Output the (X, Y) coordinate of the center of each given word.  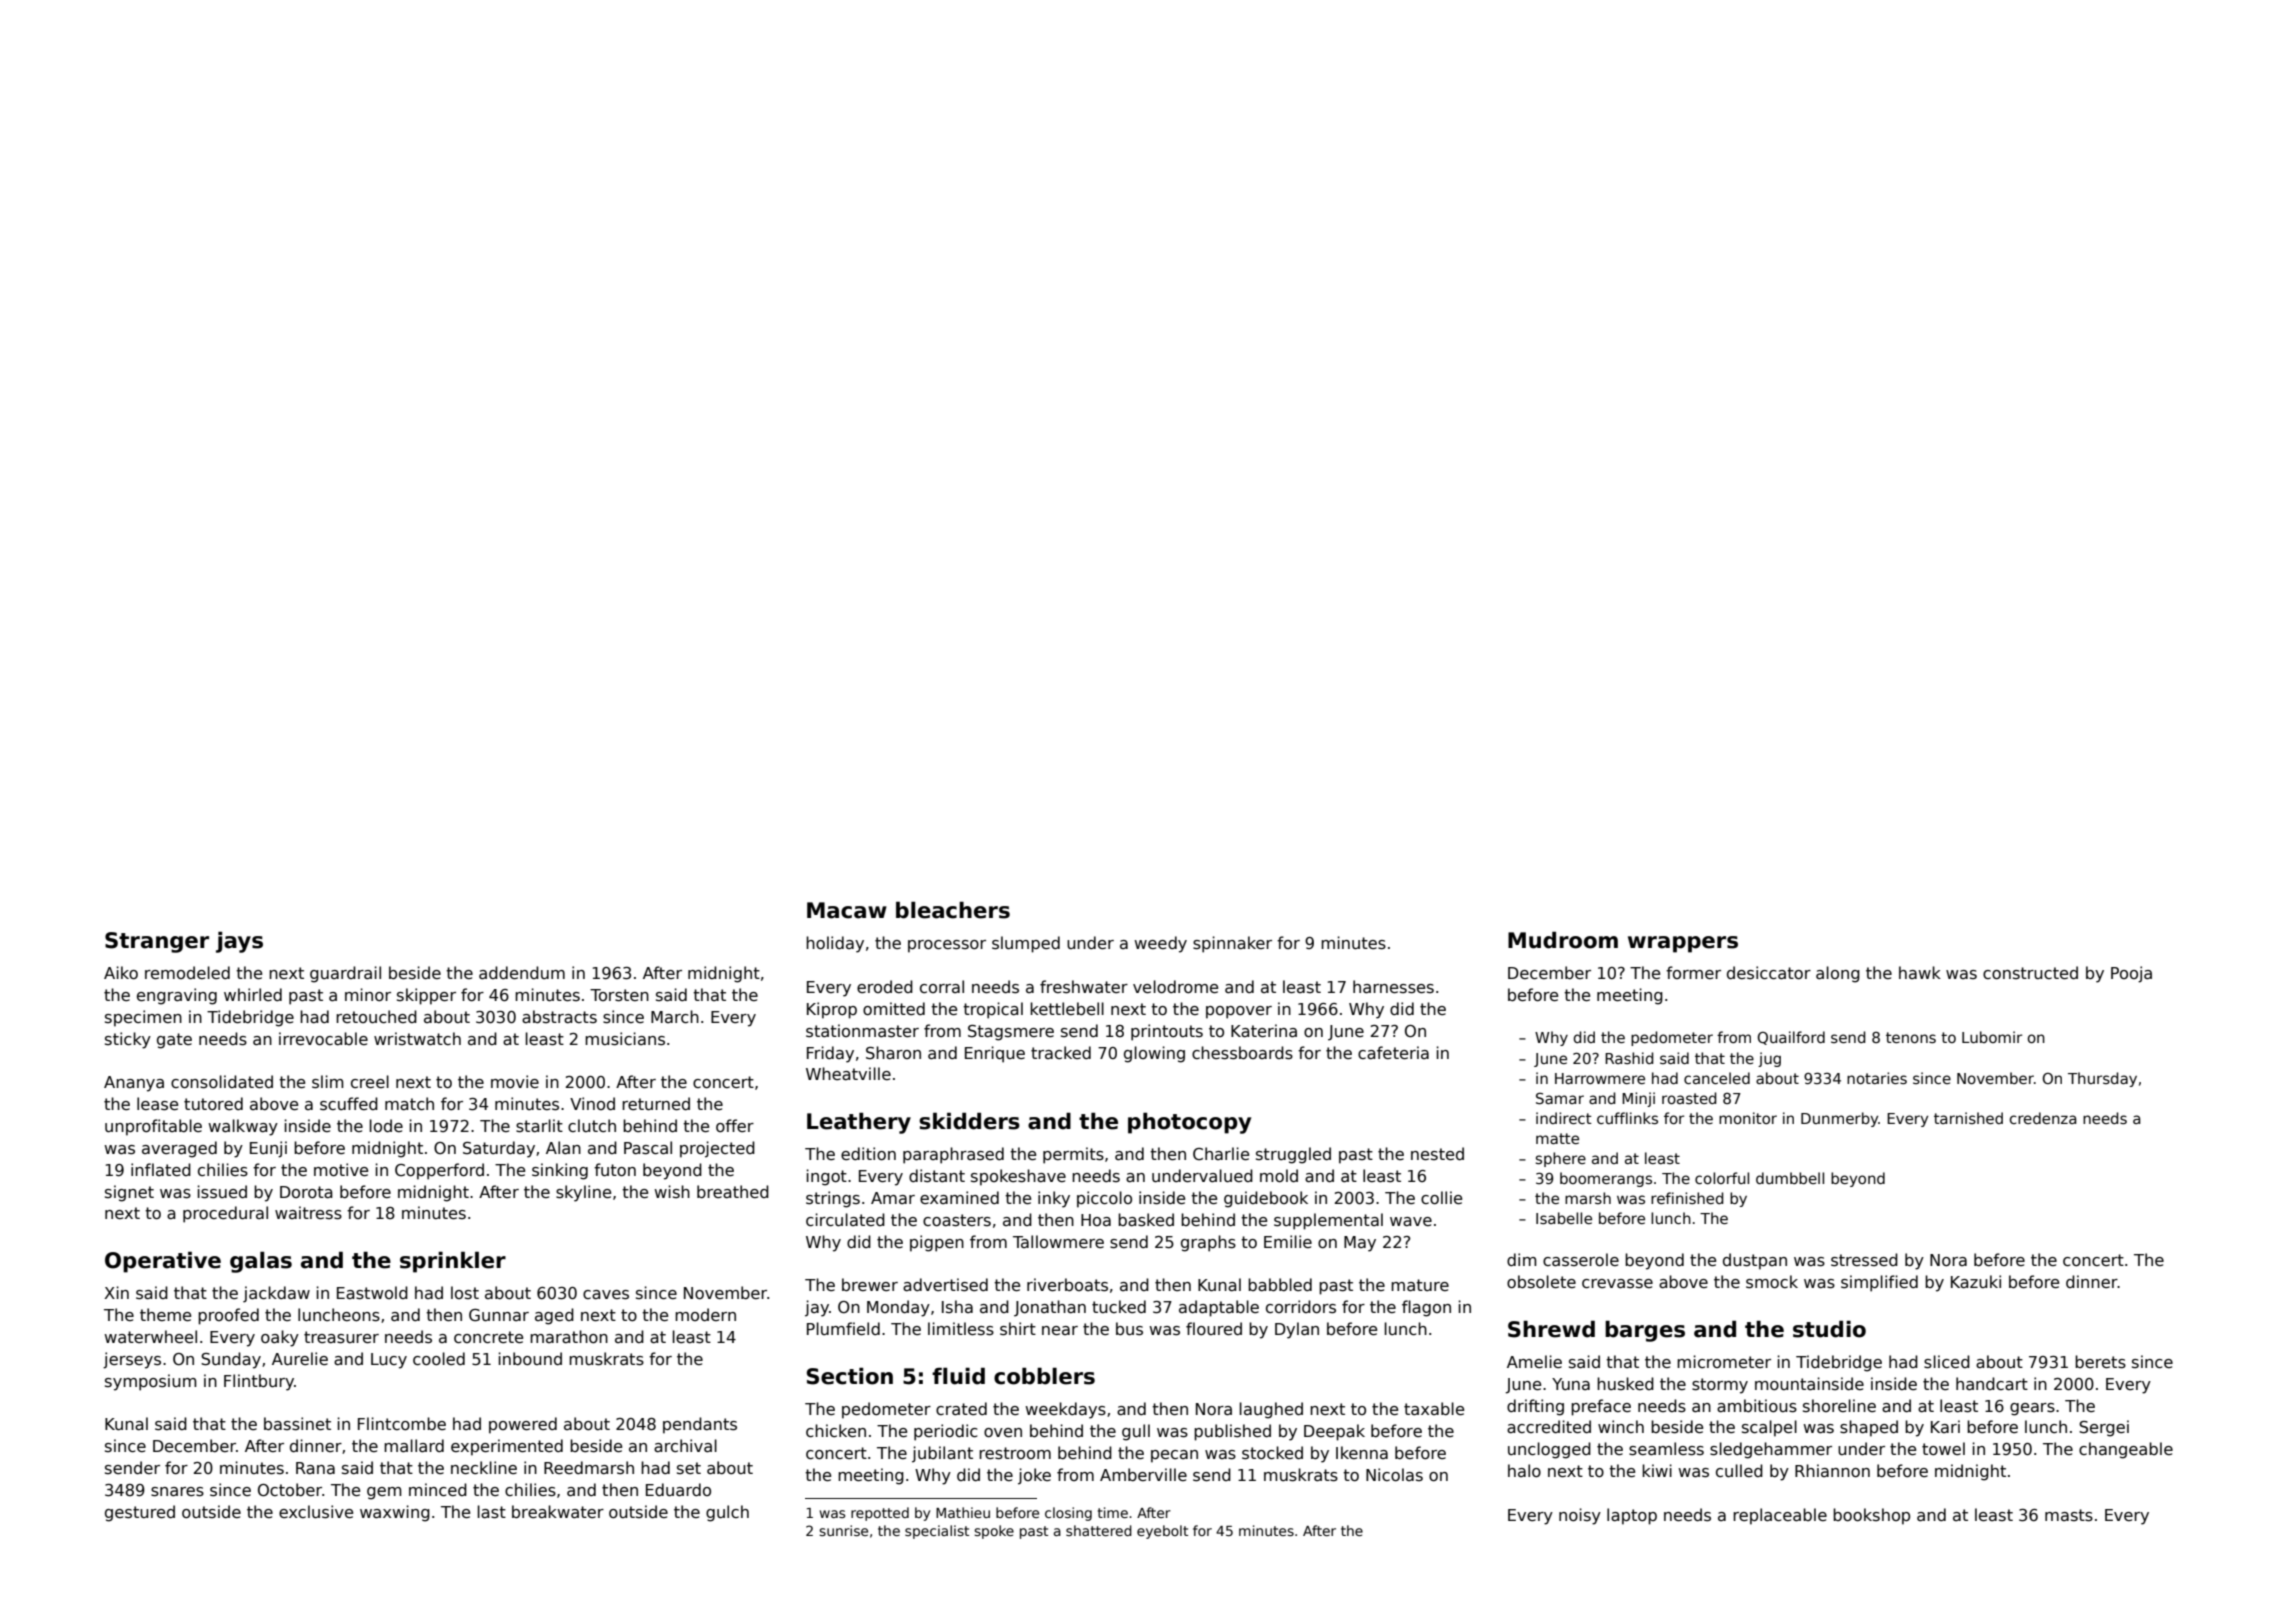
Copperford (439, 1171)
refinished (1687, 1198)
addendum (522, 972)
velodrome (1175, 986)
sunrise (843, 1530)
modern (705, 1314)
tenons (1911, 1037)
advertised (945, 1285)
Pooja (2131, 974)
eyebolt (1162, 1532)
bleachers (953, 910)
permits (1073, 1155)
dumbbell (1790, 1178)
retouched (376, 1016)
